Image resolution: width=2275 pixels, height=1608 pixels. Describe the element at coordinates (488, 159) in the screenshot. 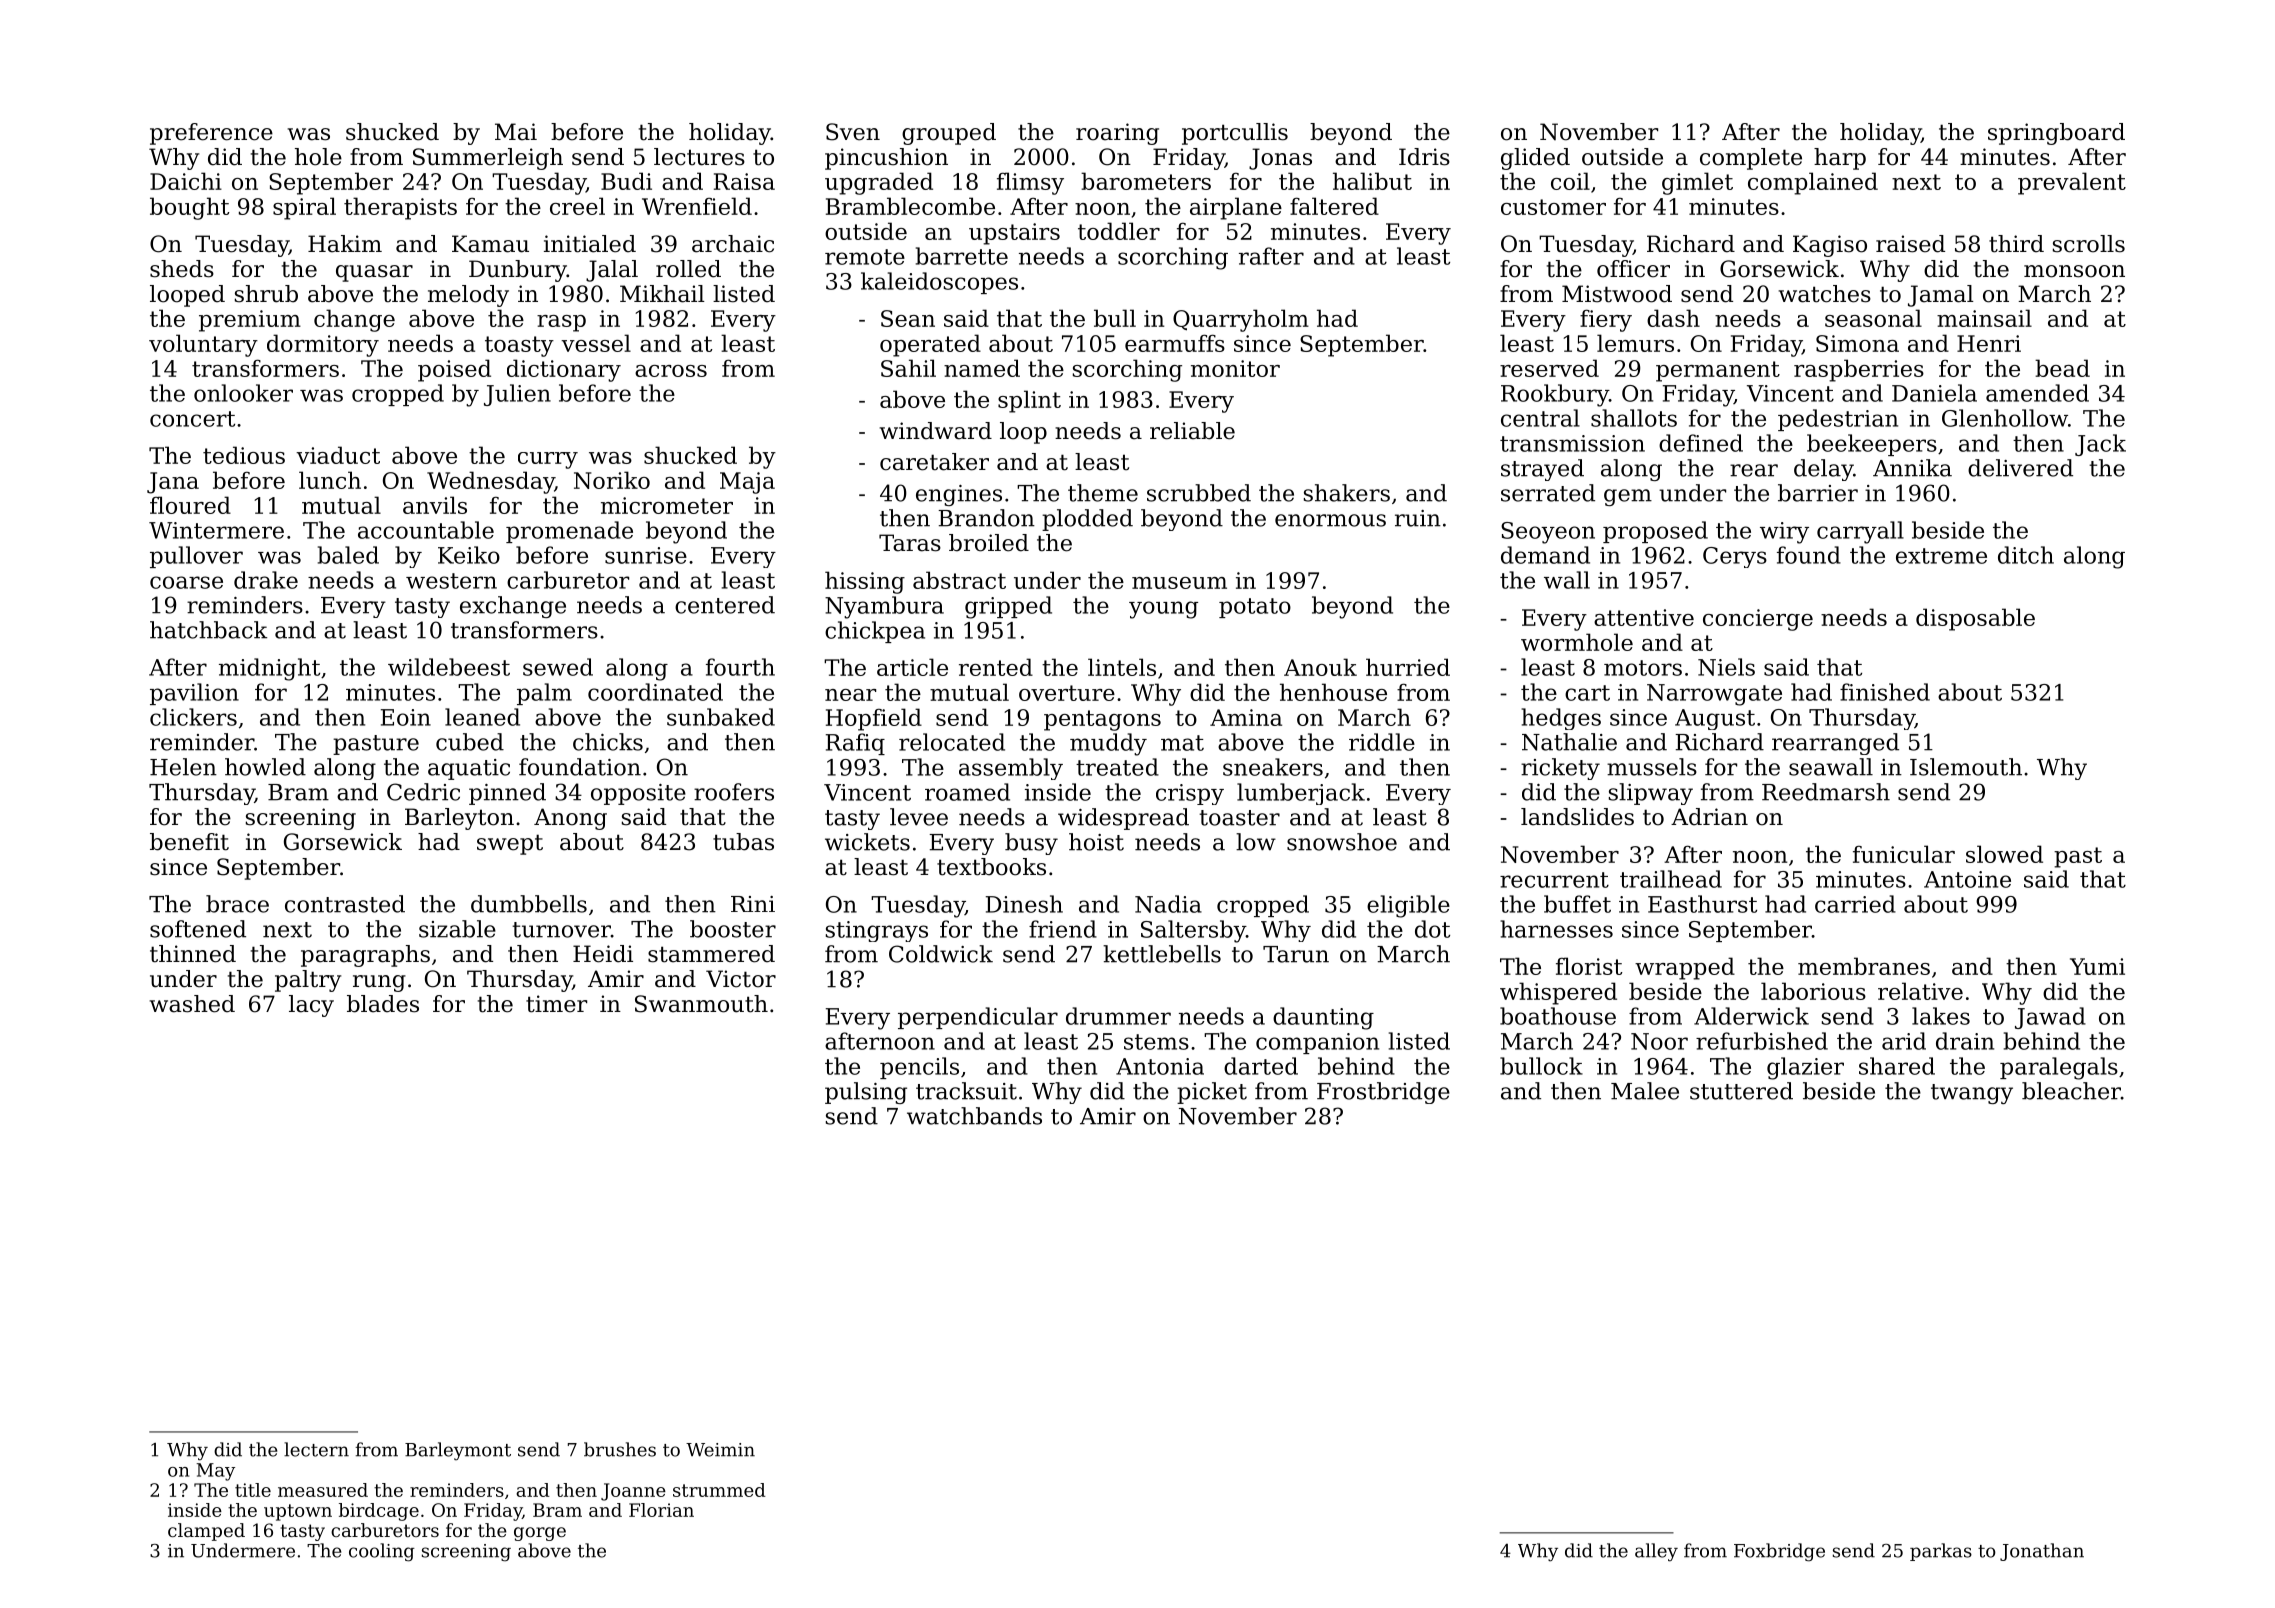

I see `Summerleigh` at that location.
